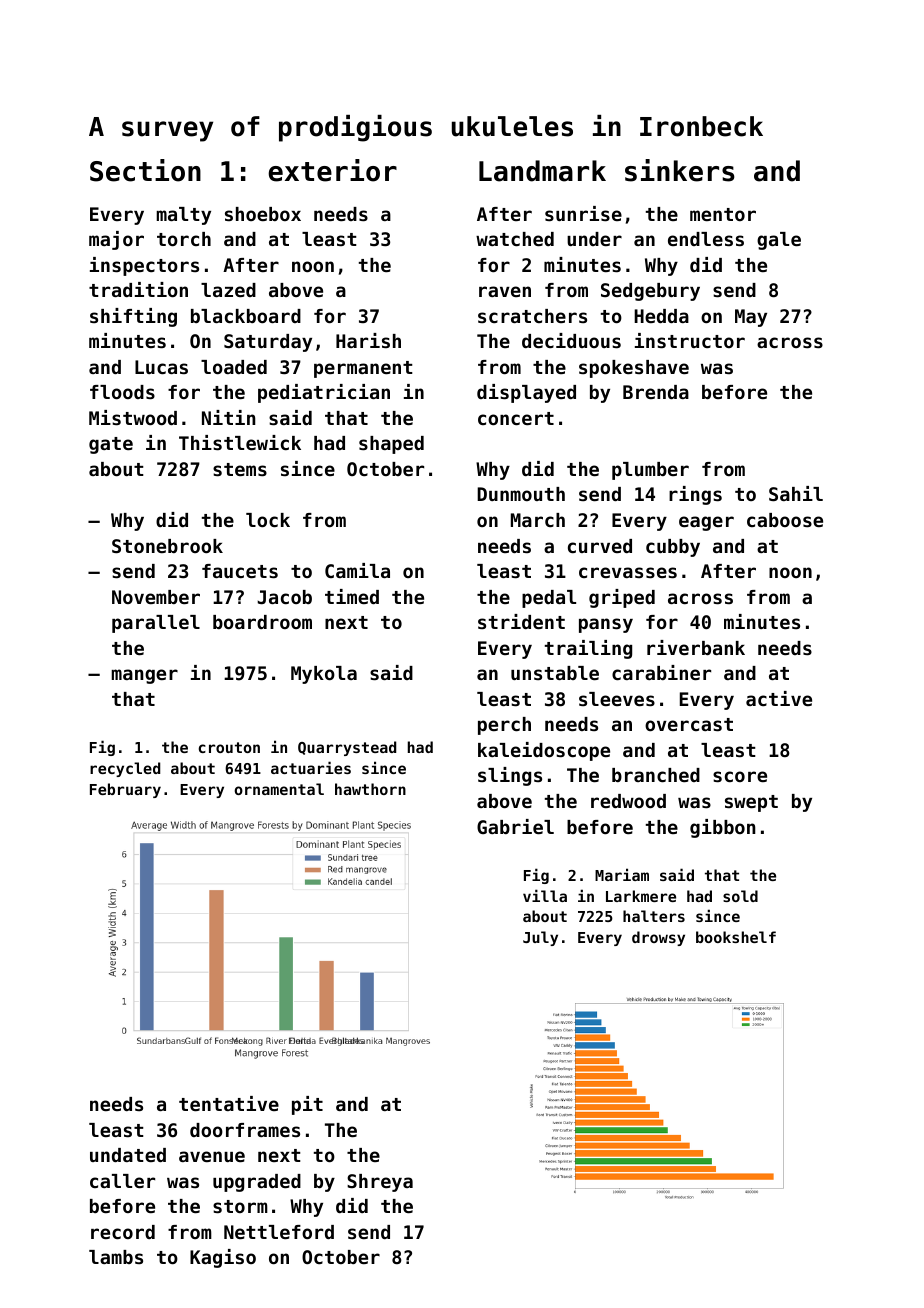 The height and width of the screenshot is (1308, 924). What do you see at coordinates (223, 1258) in the screenshot?
I see `Kagiso` at bounding box center [223, 1258].
